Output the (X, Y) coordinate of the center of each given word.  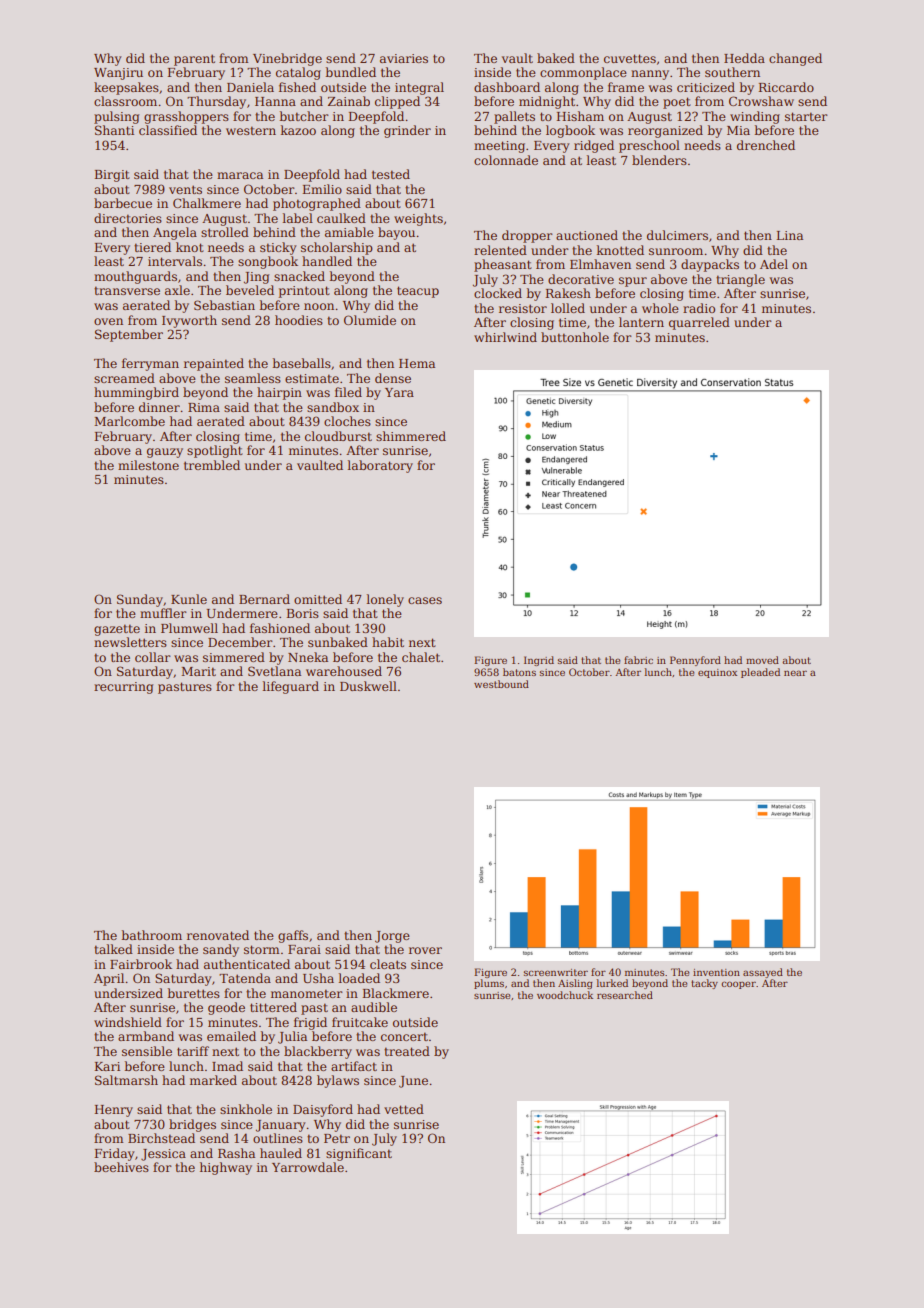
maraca (240, 175)
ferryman (150, 364)
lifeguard (290, 687)
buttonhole (575, 337)
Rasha (236, 1153)
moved (762, 660)
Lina (789, 235)
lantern (641, 322)
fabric (638, 660)
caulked (341, 218)
